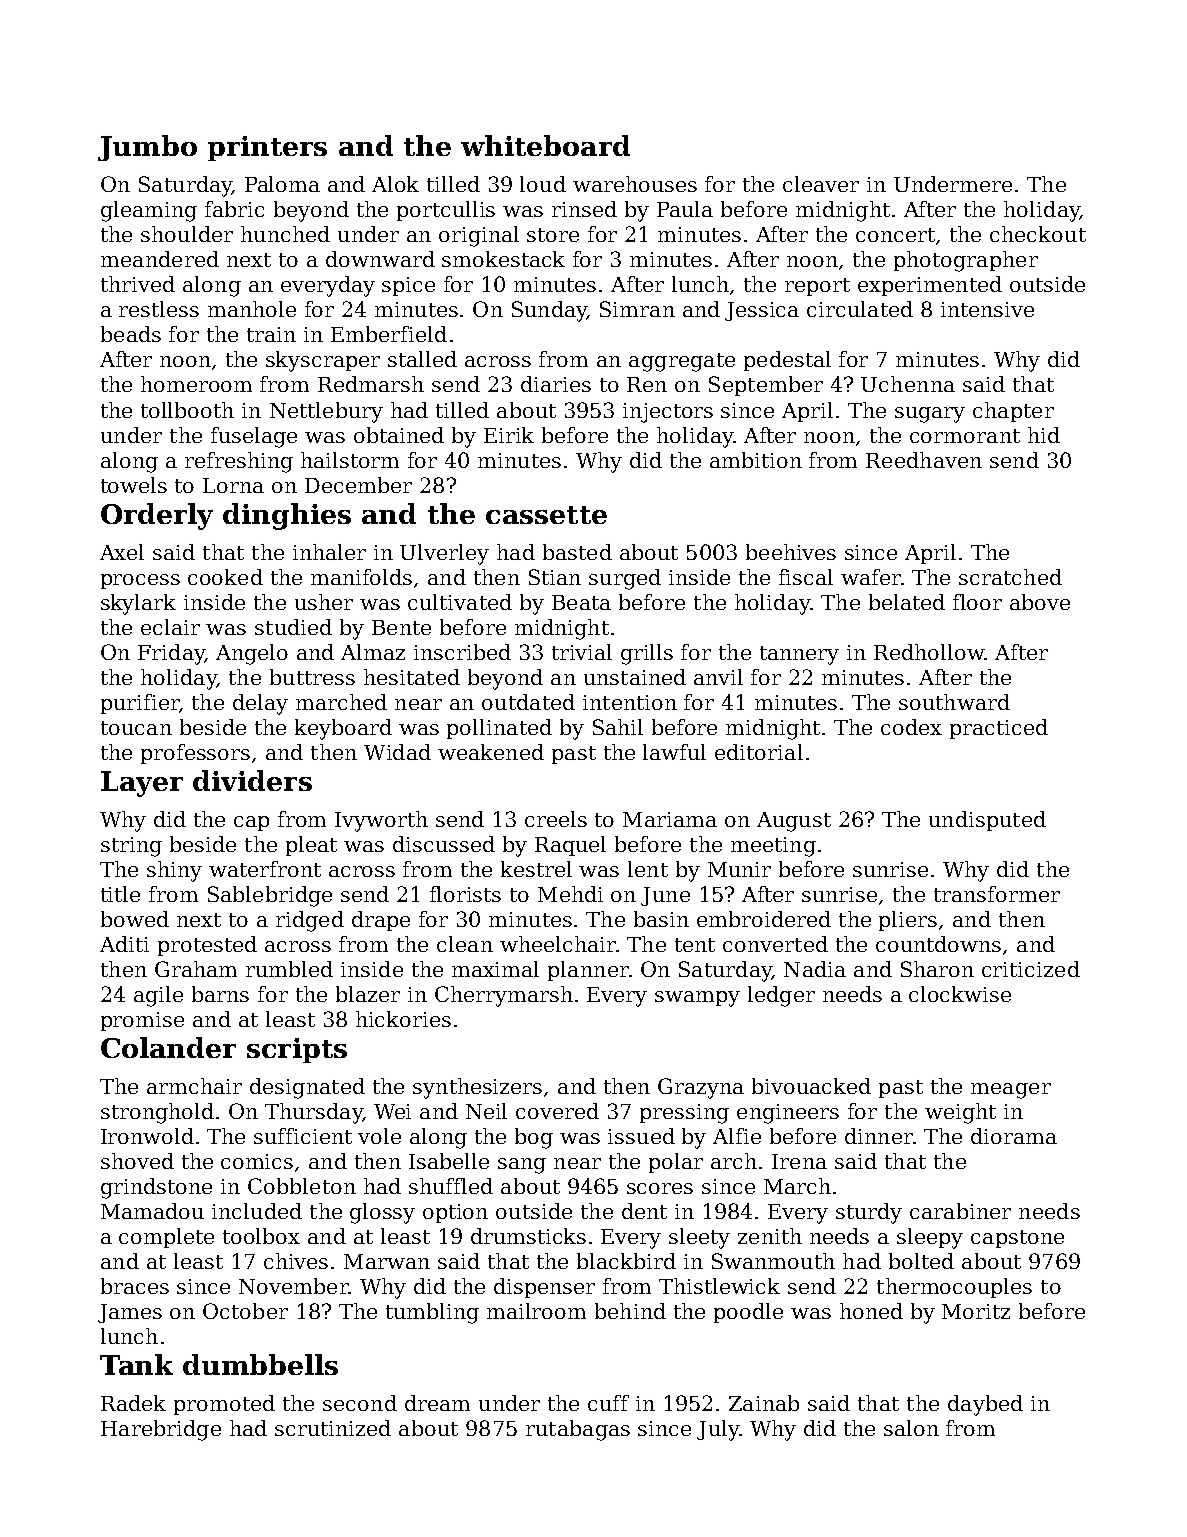 Image resolution: width=1187 pixels, height=1537 pixels. Describe the element at coordinates (987, 309) in the image. I see `intensive` at that location.
